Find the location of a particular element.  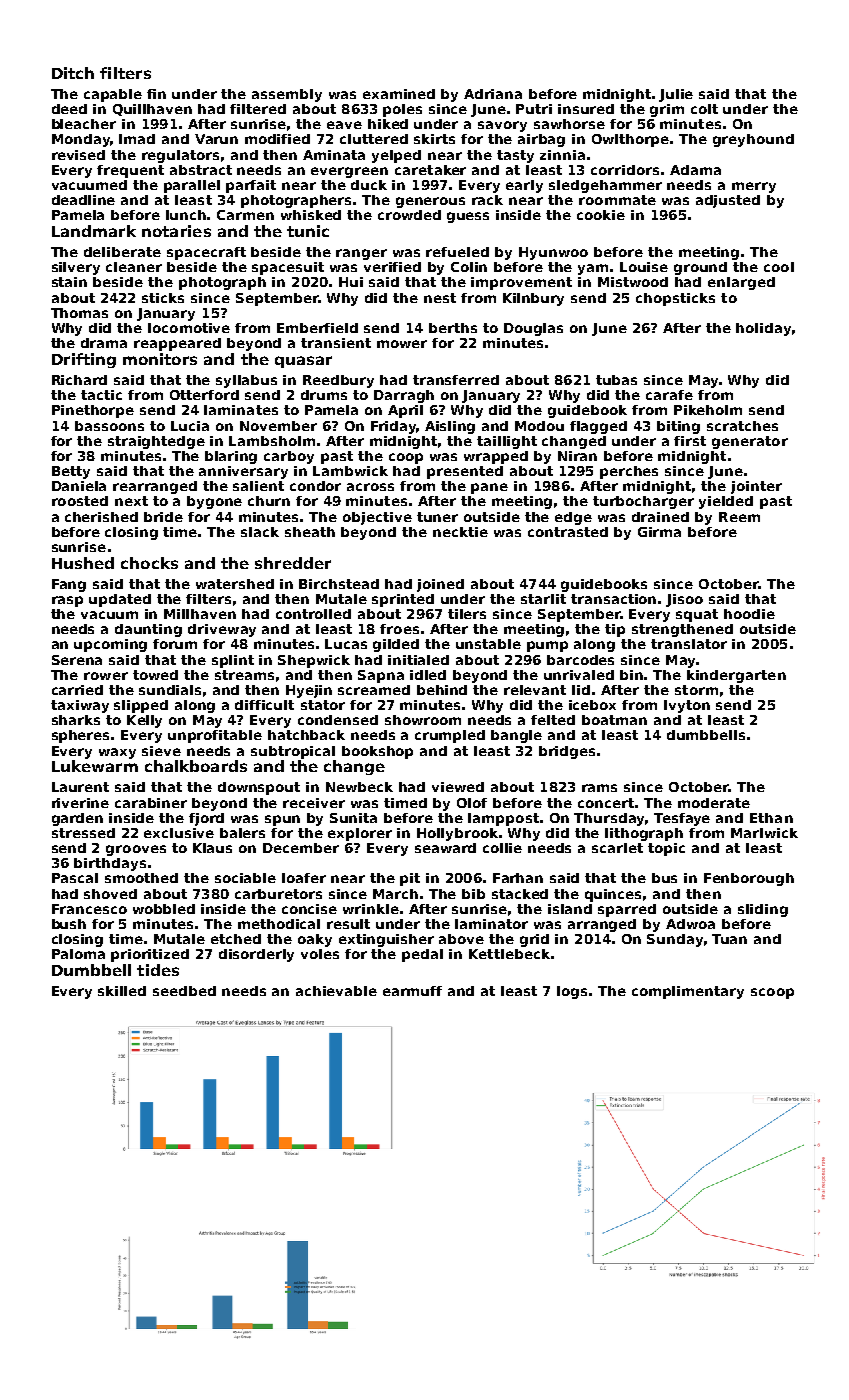

wobbled is located at coordinates (164, 909).
